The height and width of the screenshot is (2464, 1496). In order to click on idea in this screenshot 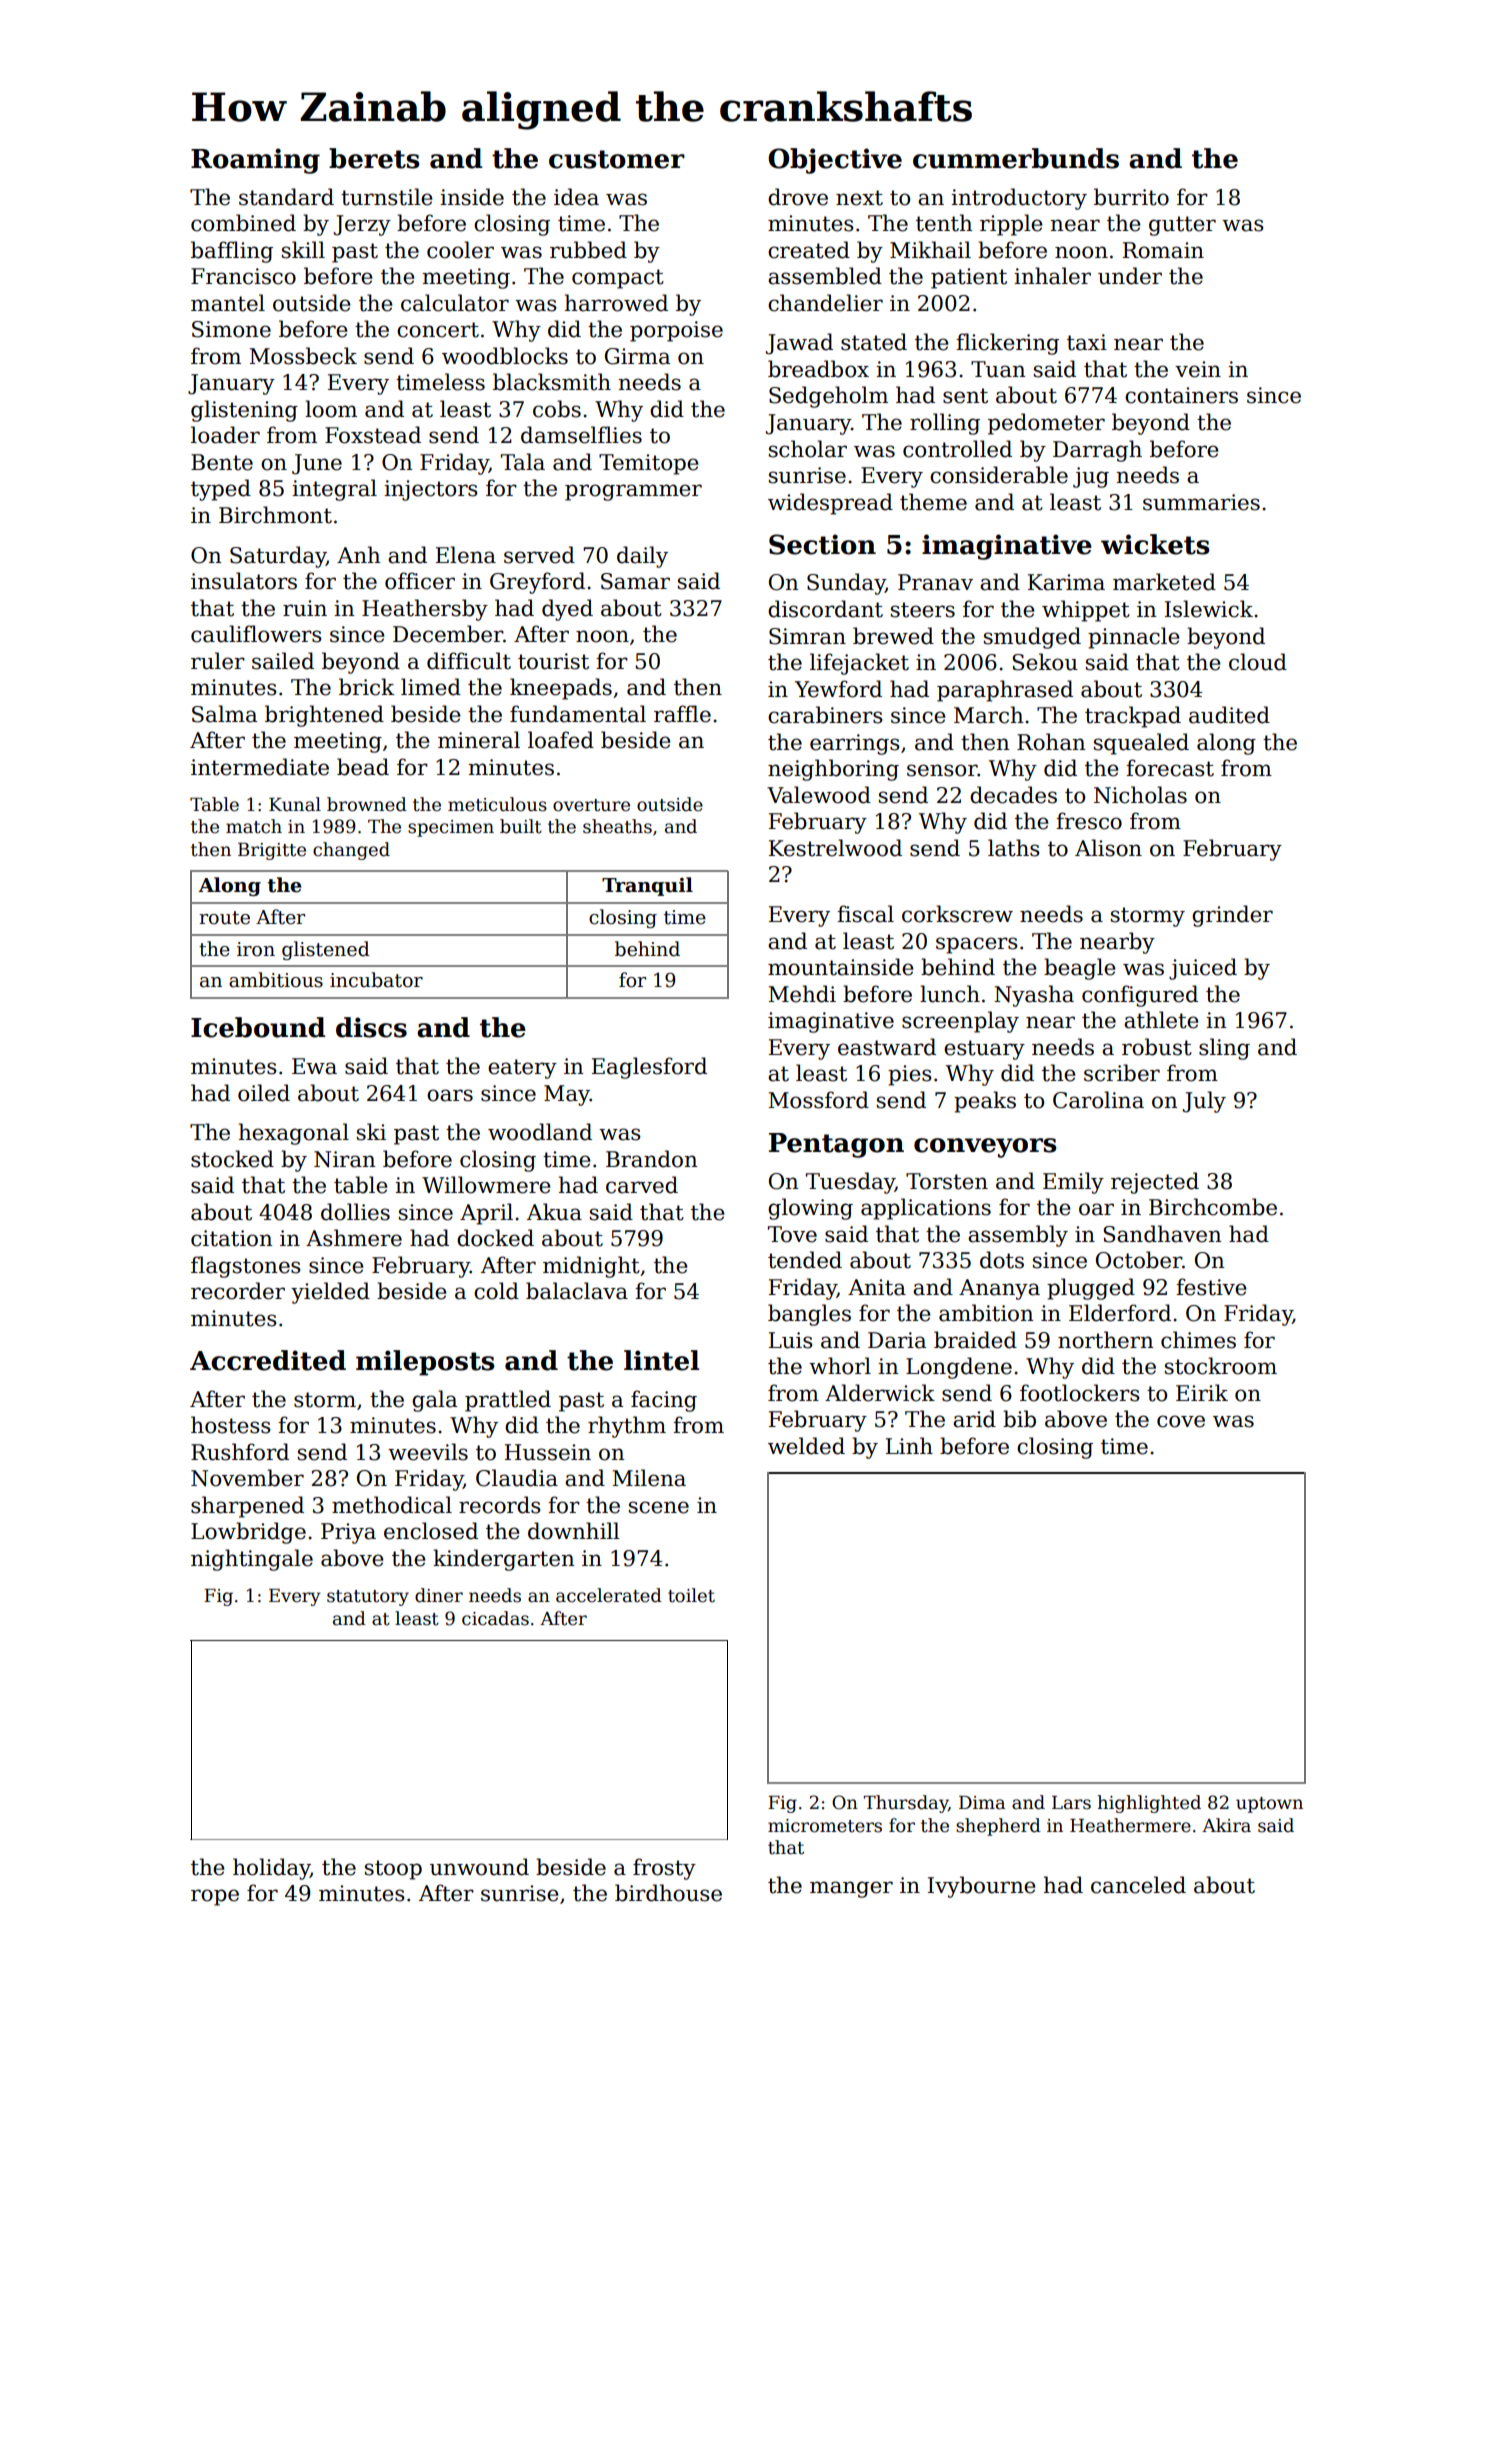, I will do `click(576, 197)`.
